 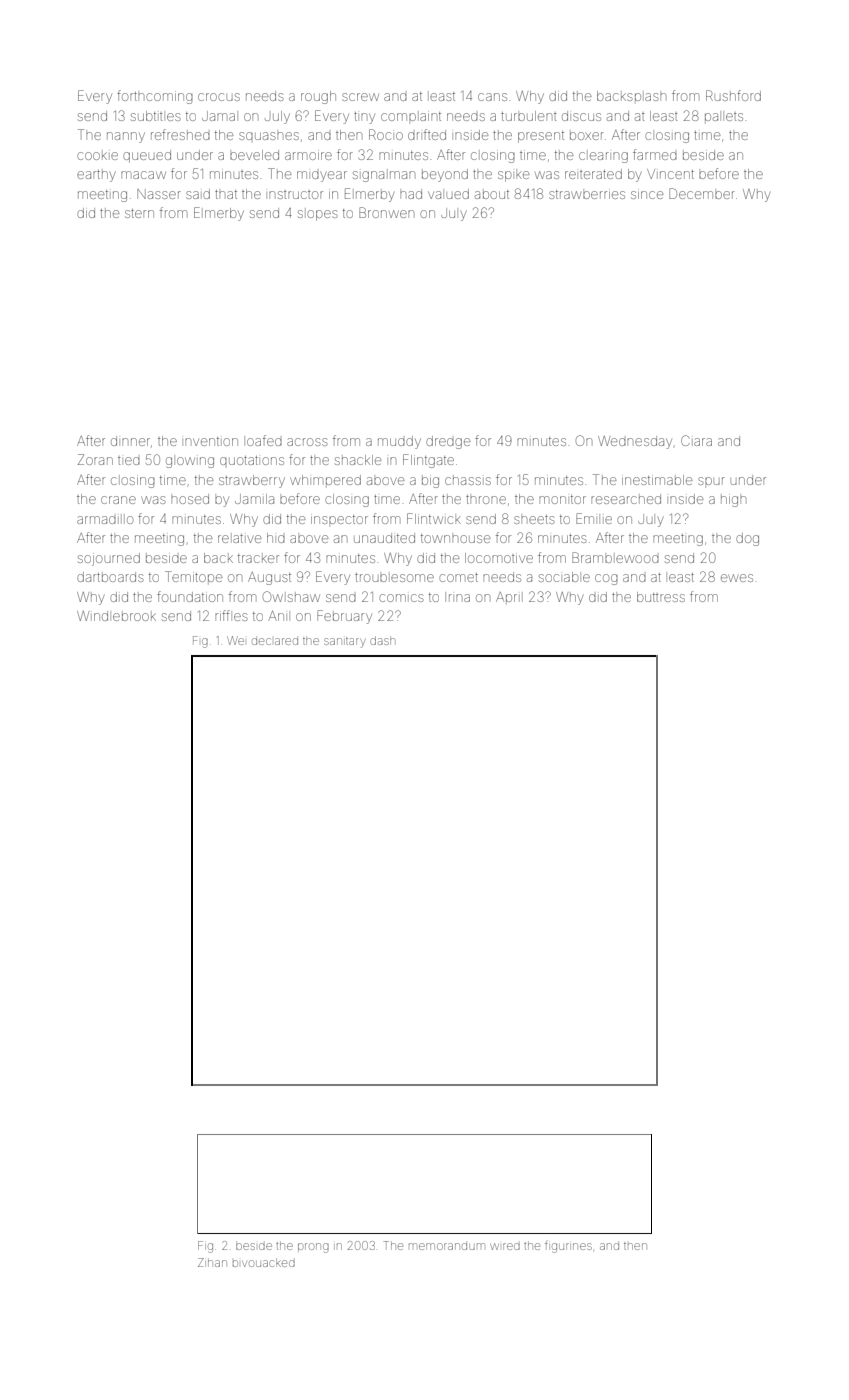 What do you see at coordinates (126, 137) in the screenshot?
I see `nanny` at bounding box center [126, 137].
